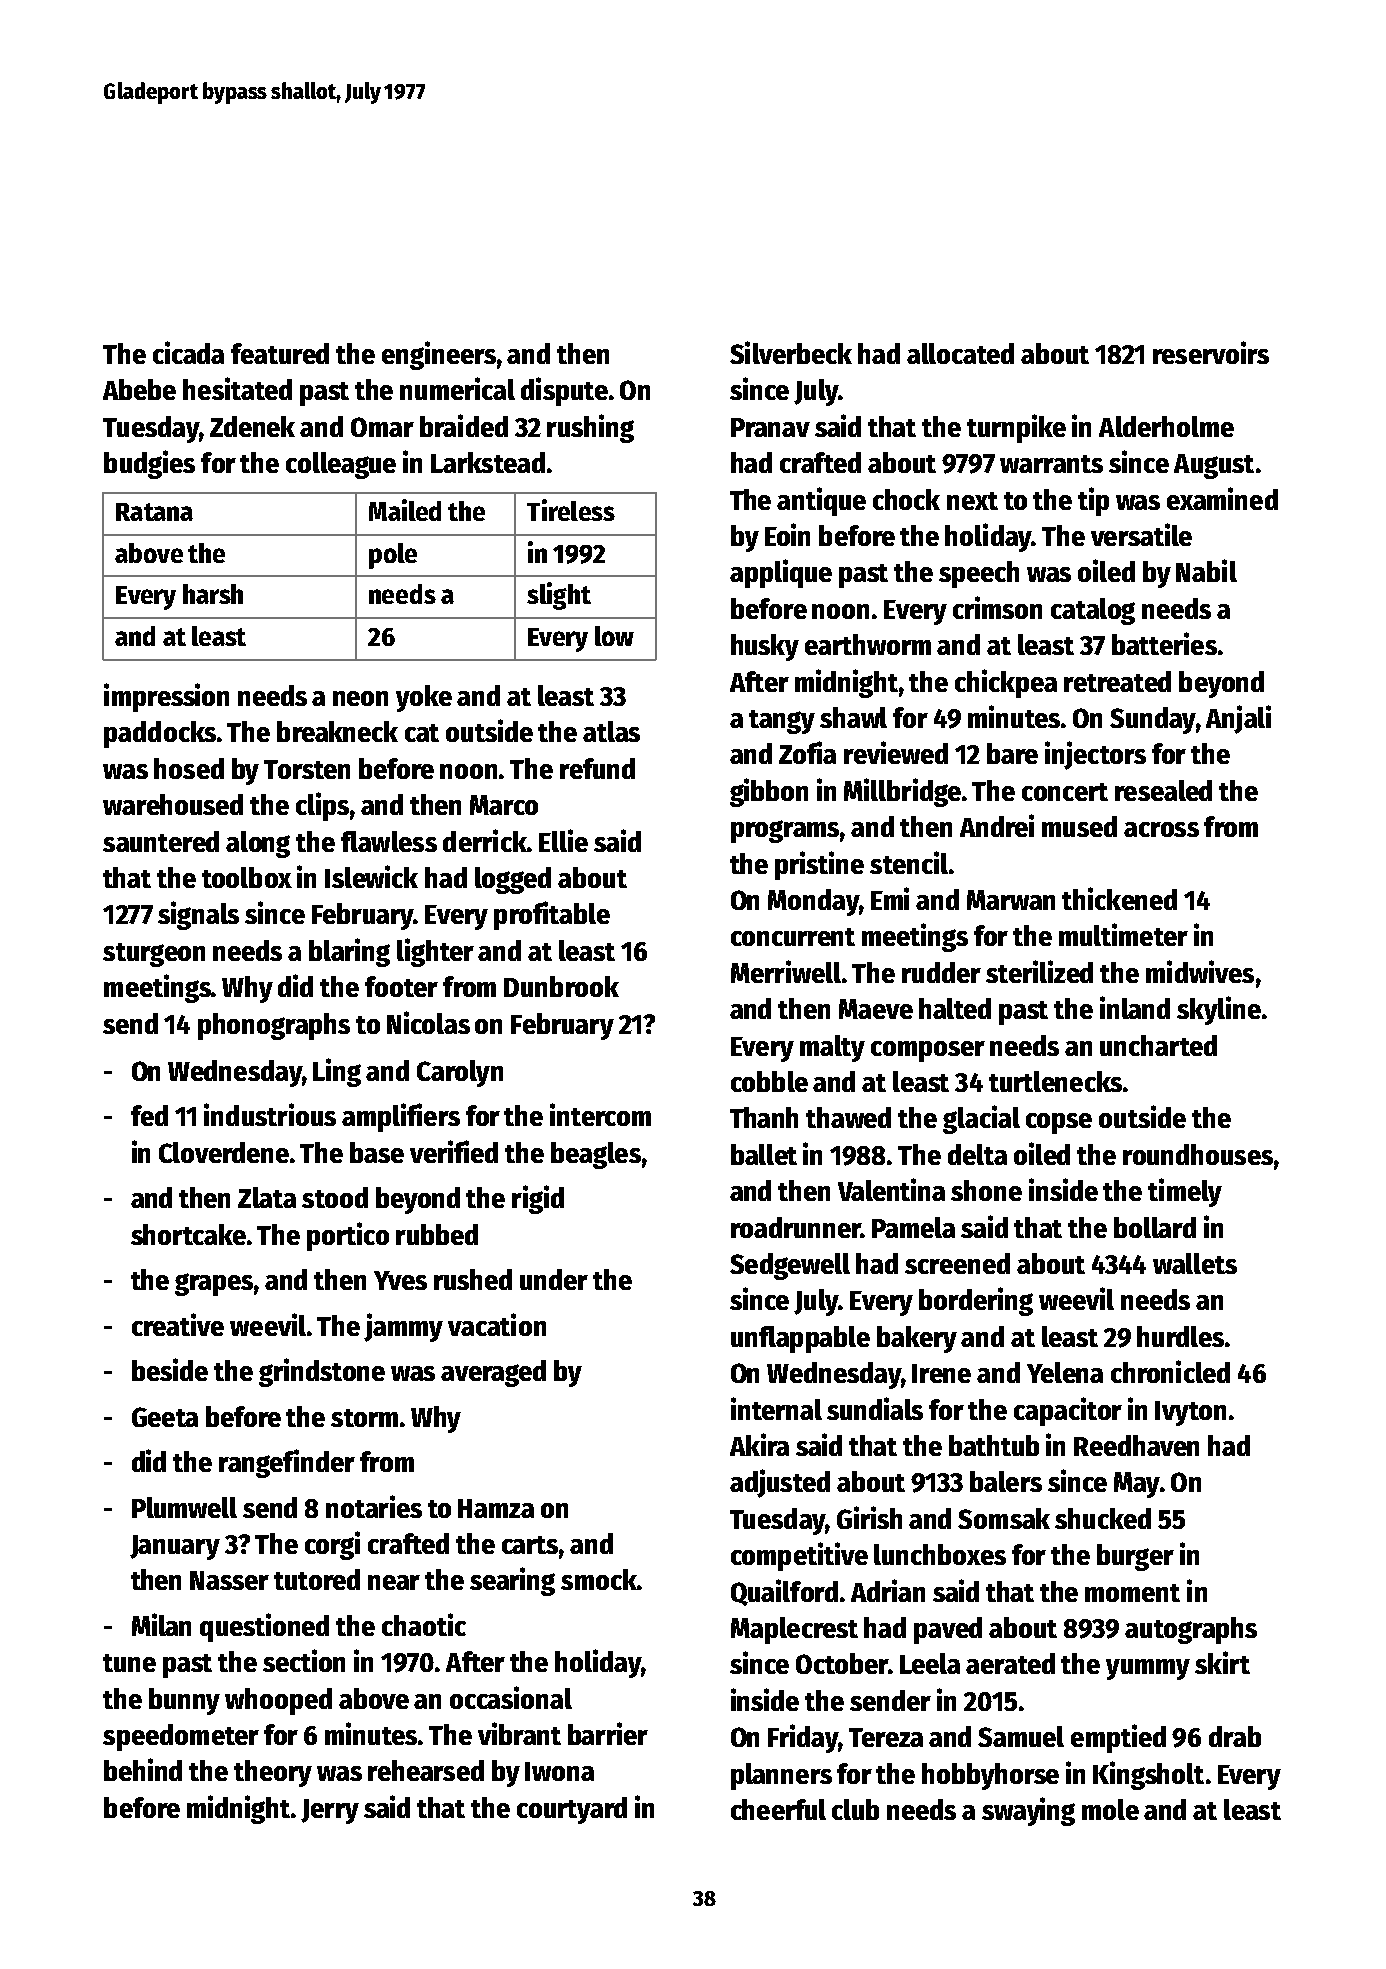  I want to click on speedometer, so click(181, 1737).
